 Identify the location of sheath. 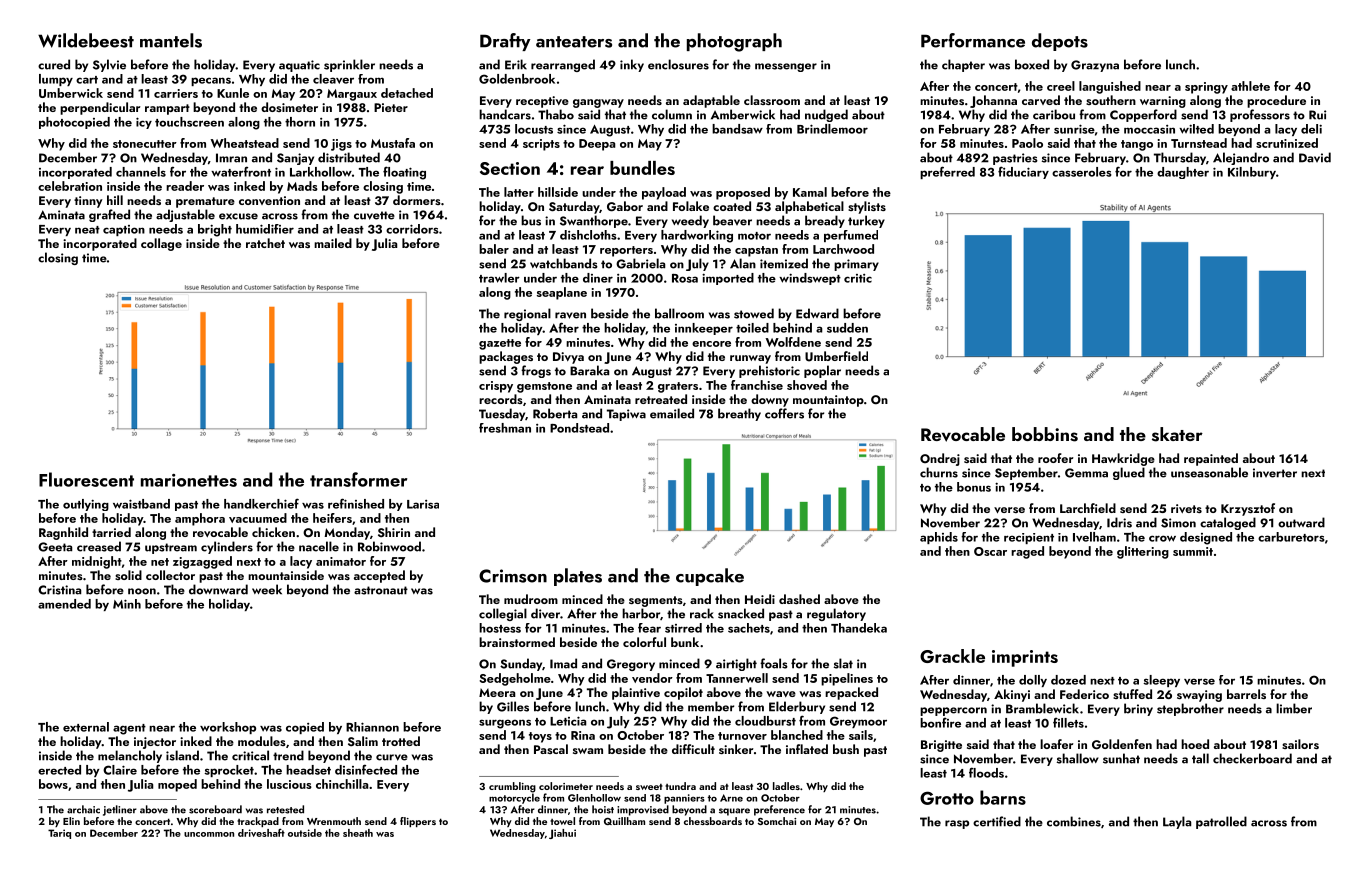
(358, 833).
